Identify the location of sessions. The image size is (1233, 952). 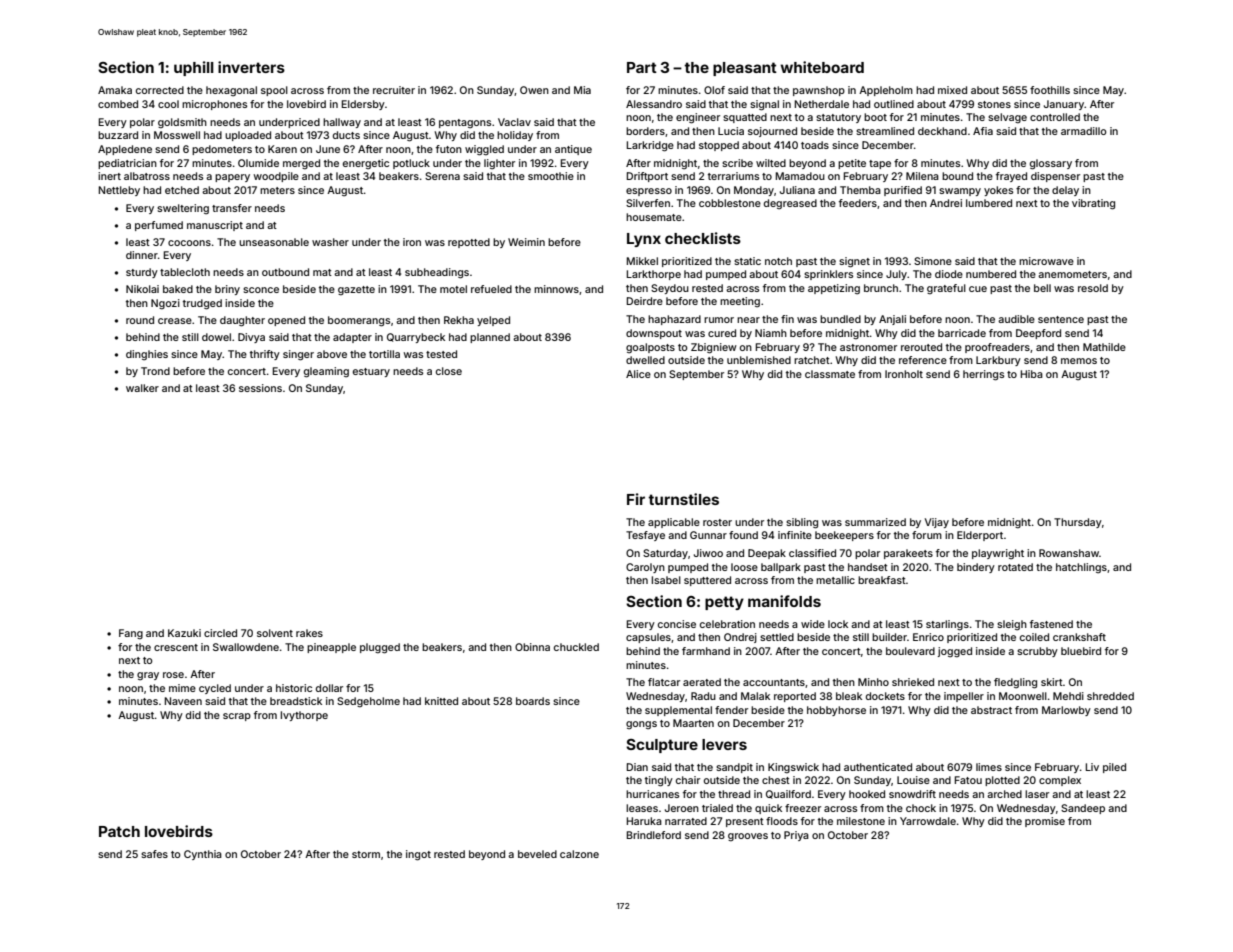
(260, 388).
